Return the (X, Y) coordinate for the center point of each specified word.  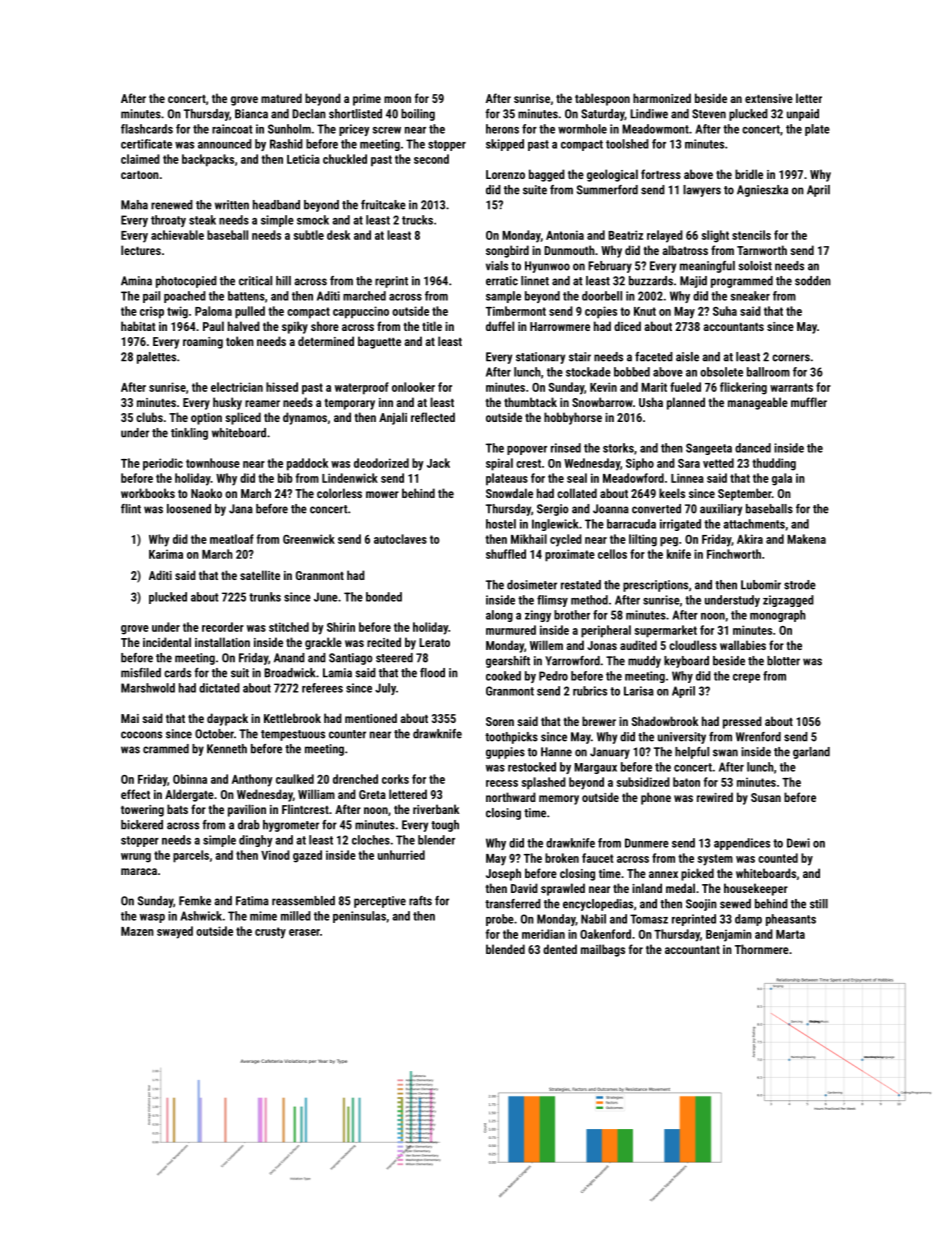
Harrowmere (560, 326)
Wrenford (758, 737)
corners (791, 358)
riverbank (436, 809)
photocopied (186, 282)
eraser (304, 932)
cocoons (141, 735)
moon (397, 99)
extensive (769, 98)
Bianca (251, 114)
